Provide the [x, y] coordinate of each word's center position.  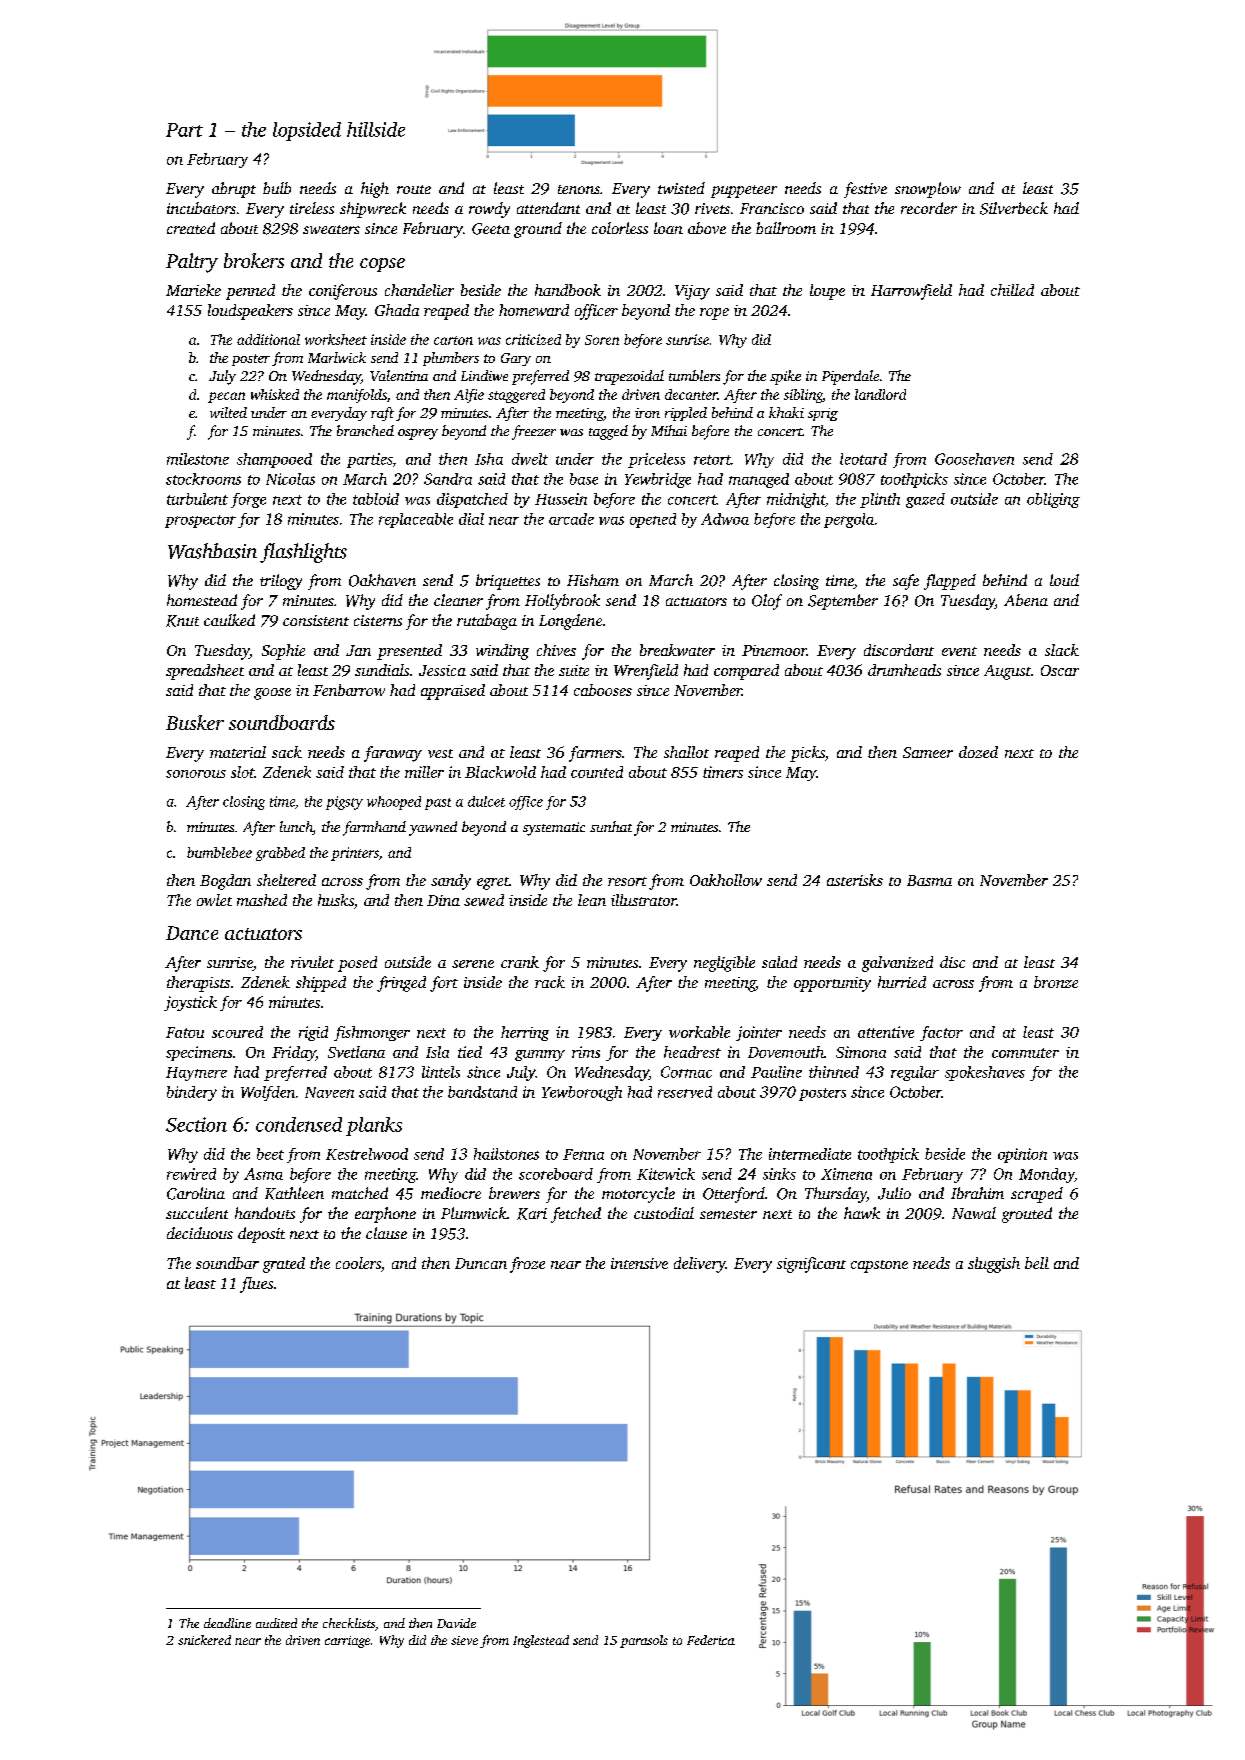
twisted [681, 188]
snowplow [928, 190]
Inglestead [541, 1641]
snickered [204, 1640]
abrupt [234, 190]
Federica [711, 1640]
